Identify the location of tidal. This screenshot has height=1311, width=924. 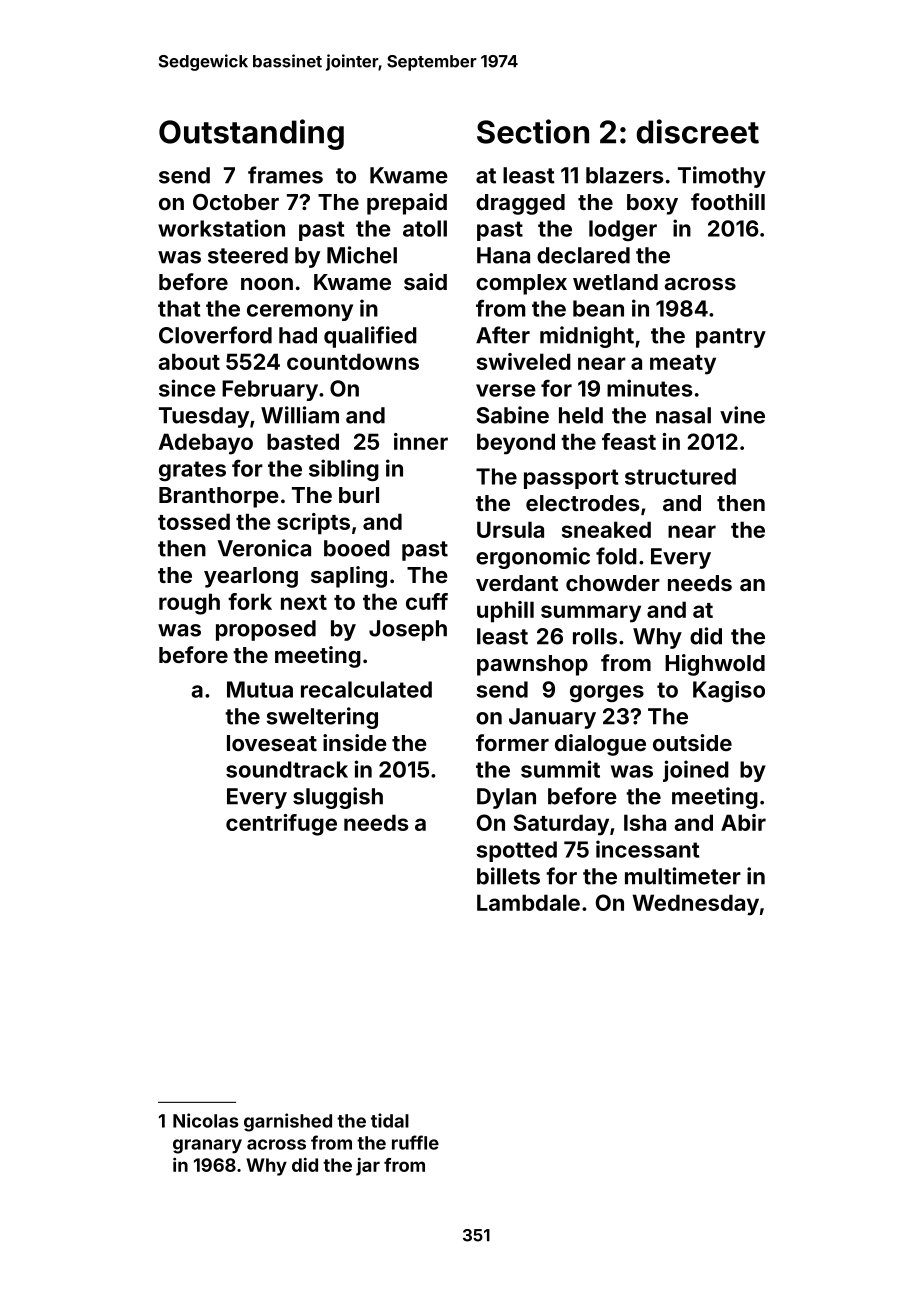
(390, 1120).
